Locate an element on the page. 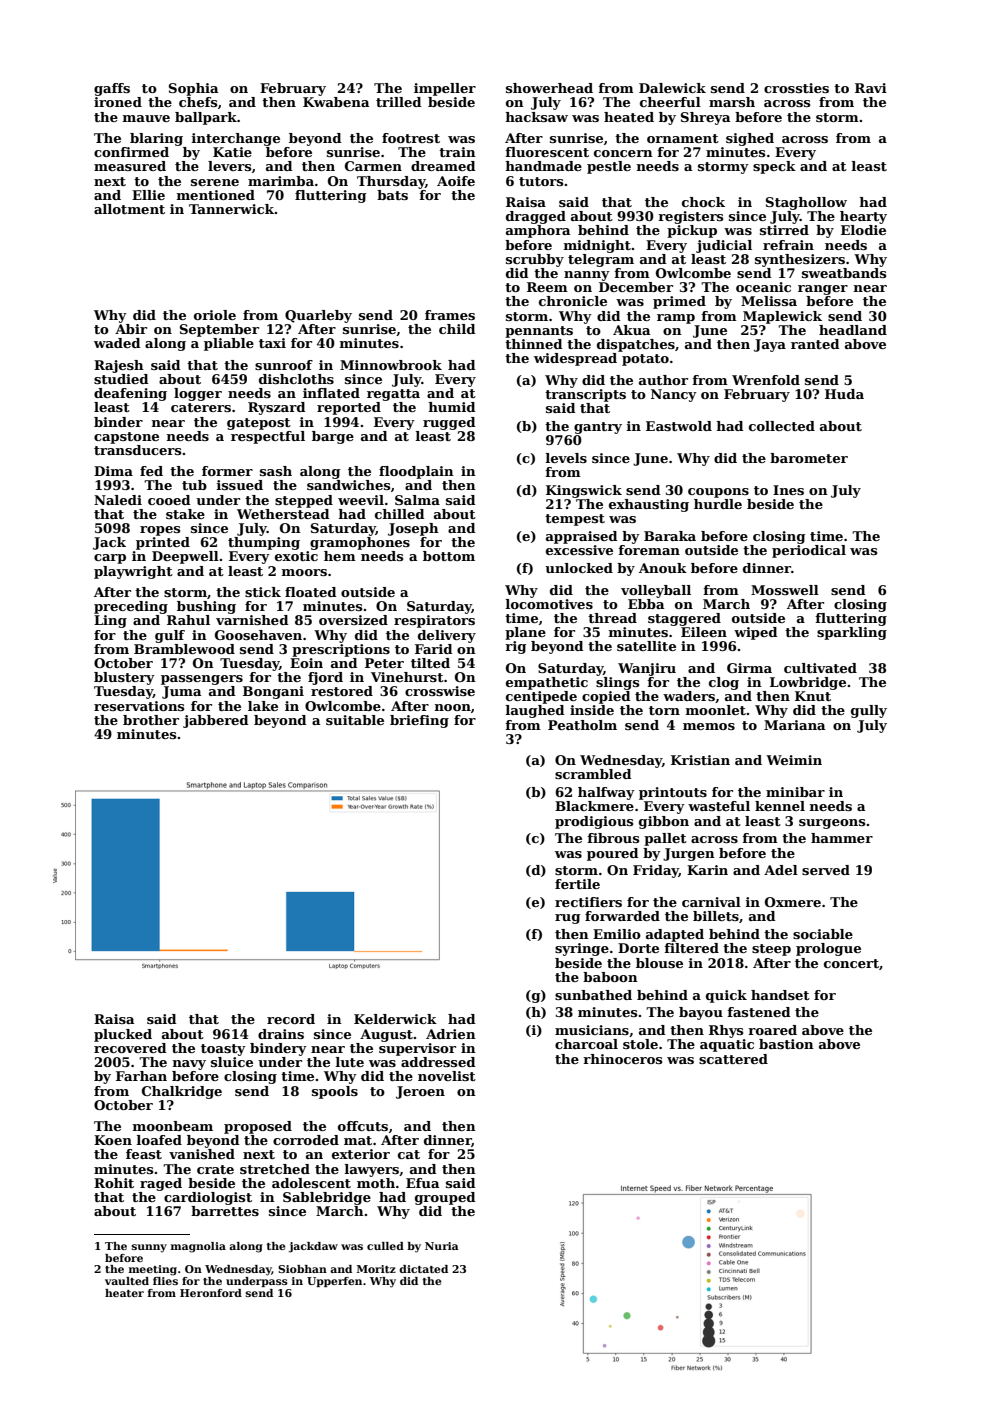 Image resolution: width=981 pixels, height=1421 pixels. heater is located at coordinates (124, 1293).
